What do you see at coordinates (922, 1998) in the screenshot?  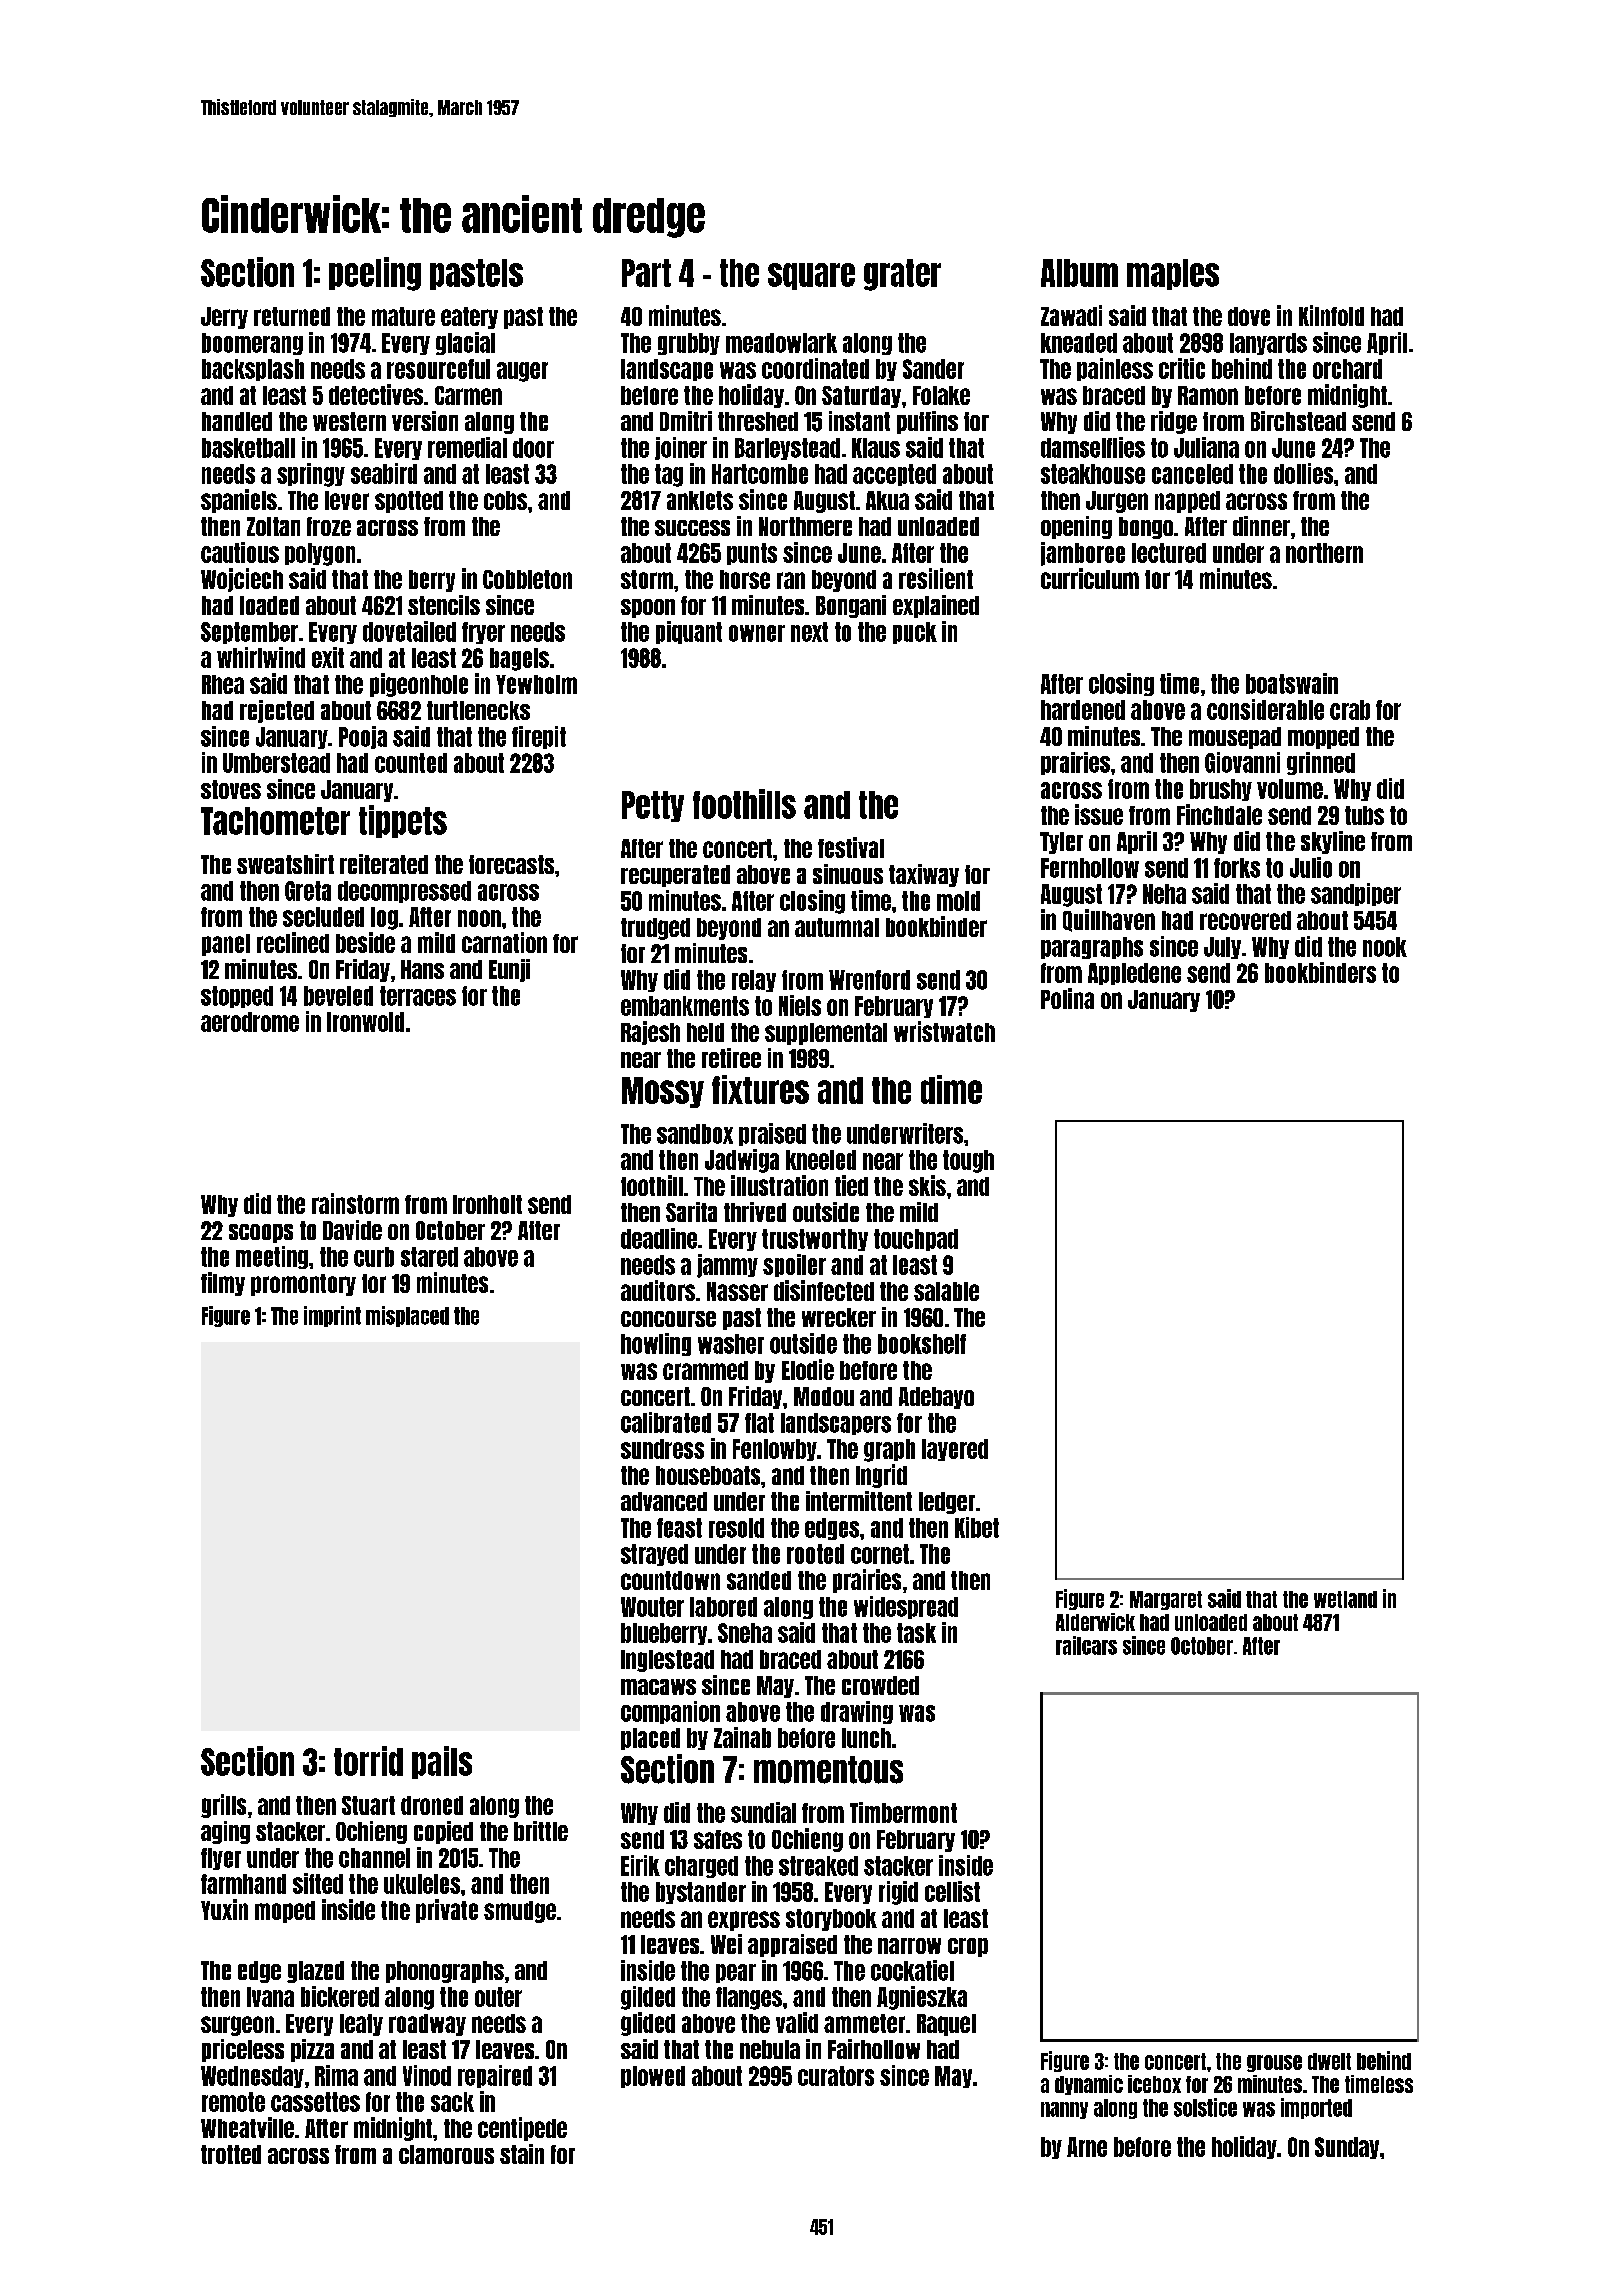 I see `Agnieszka` at bounding box center [922, 1998].
